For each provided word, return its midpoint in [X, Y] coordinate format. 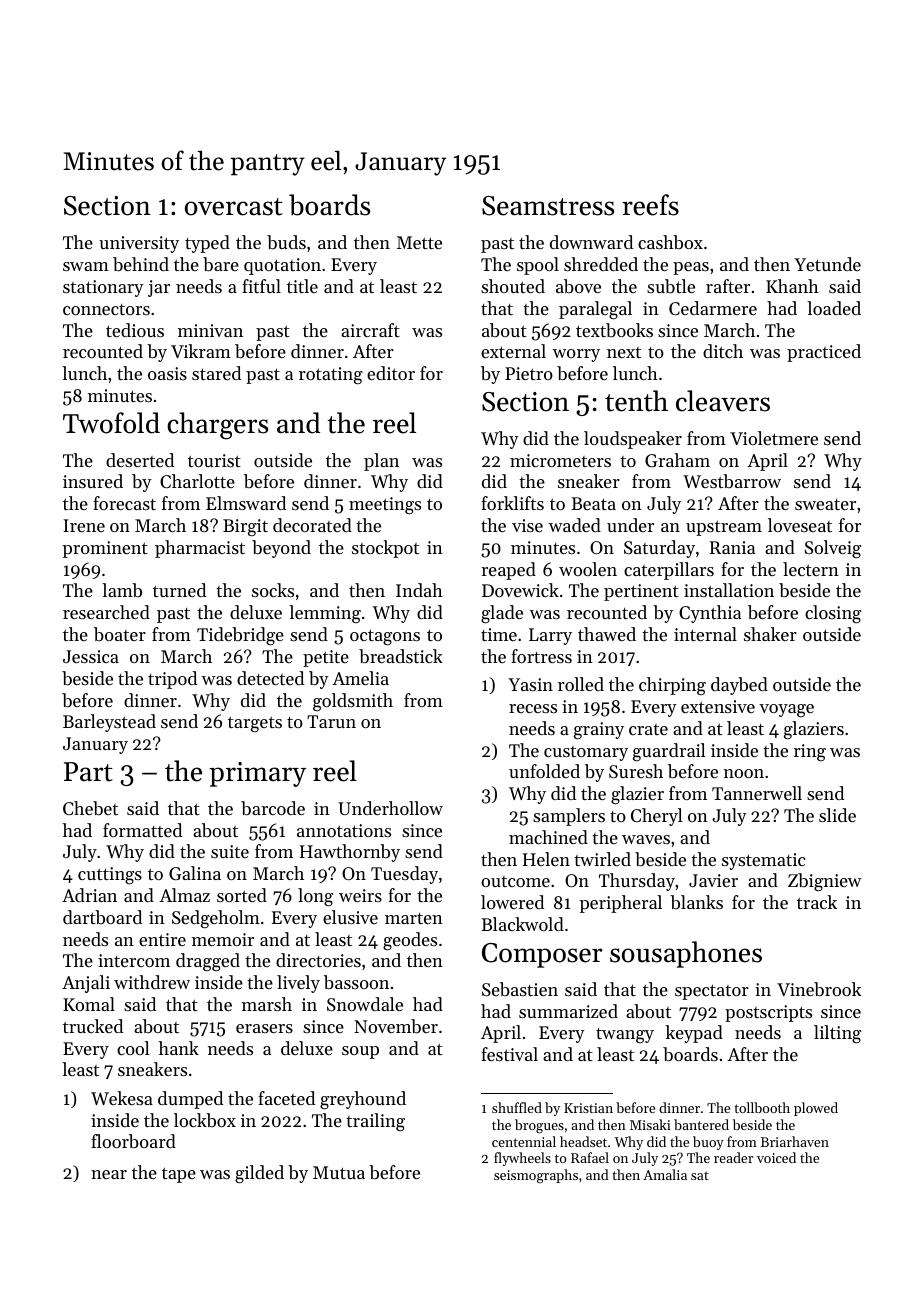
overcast [234, 207]
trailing [375, 1122]
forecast [124, 503]
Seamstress [548, 206]
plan [381, 462]
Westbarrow [732, 481]
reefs [650, 205]
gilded [259, 1174]
